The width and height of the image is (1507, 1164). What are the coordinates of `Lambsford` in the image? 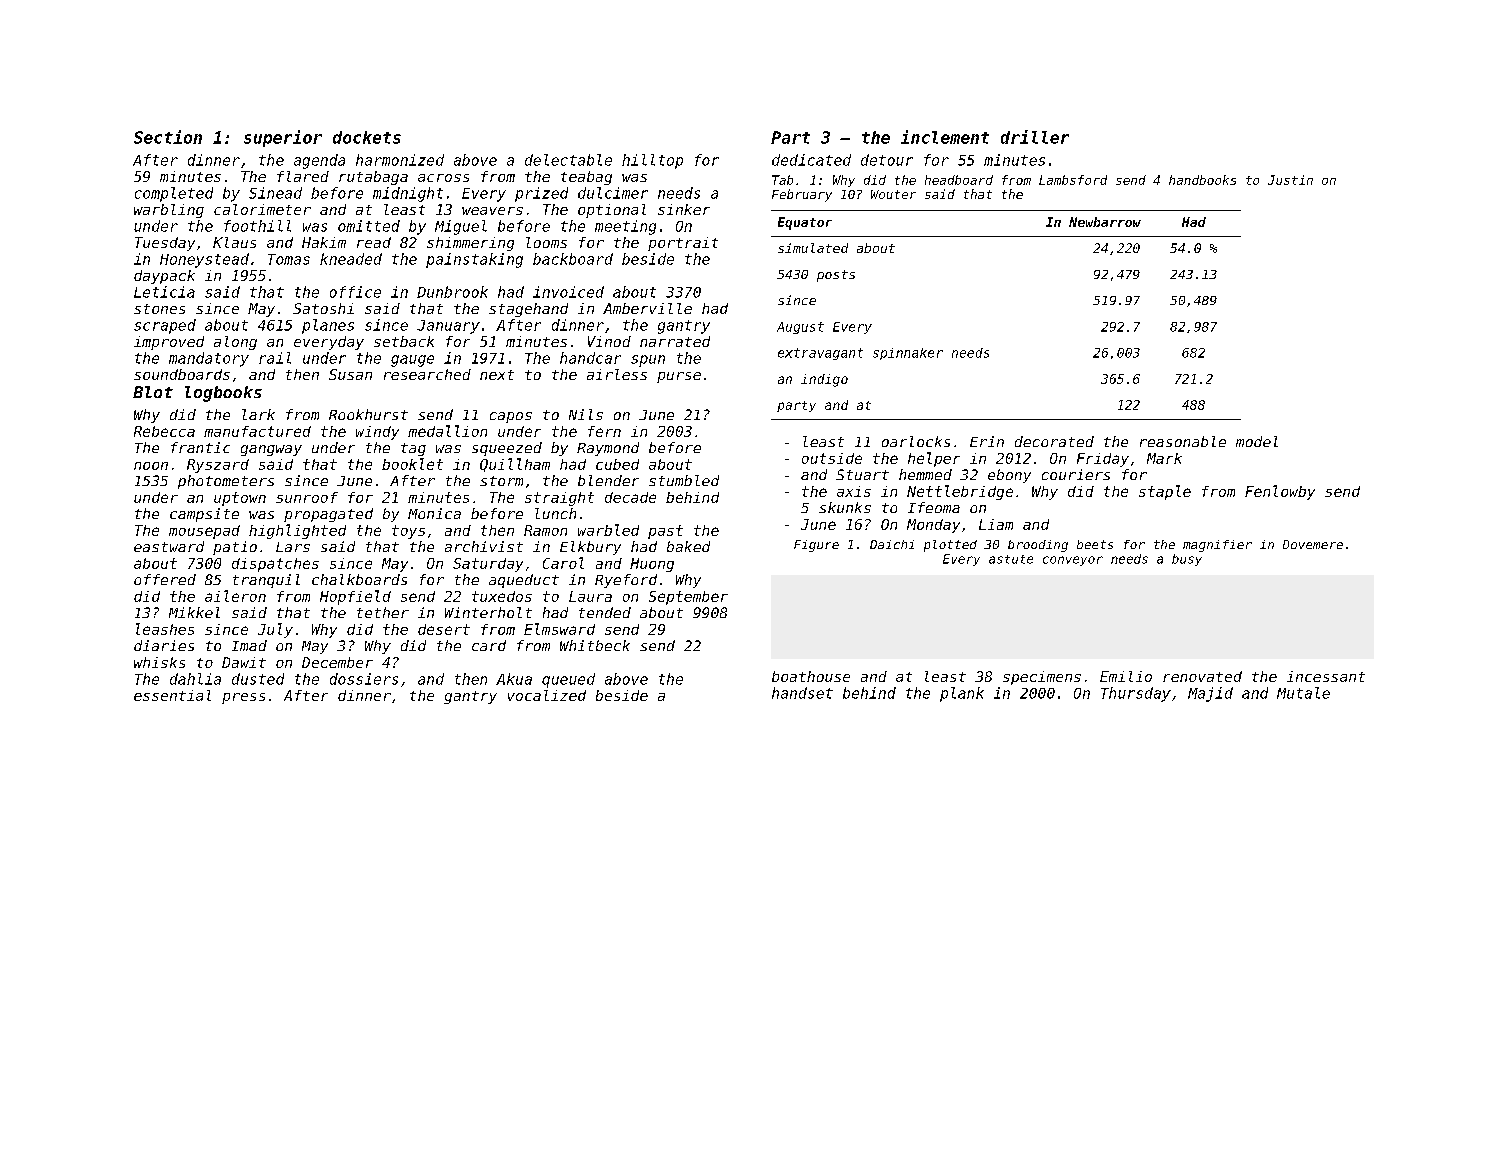 It's located at (1073, 180).
